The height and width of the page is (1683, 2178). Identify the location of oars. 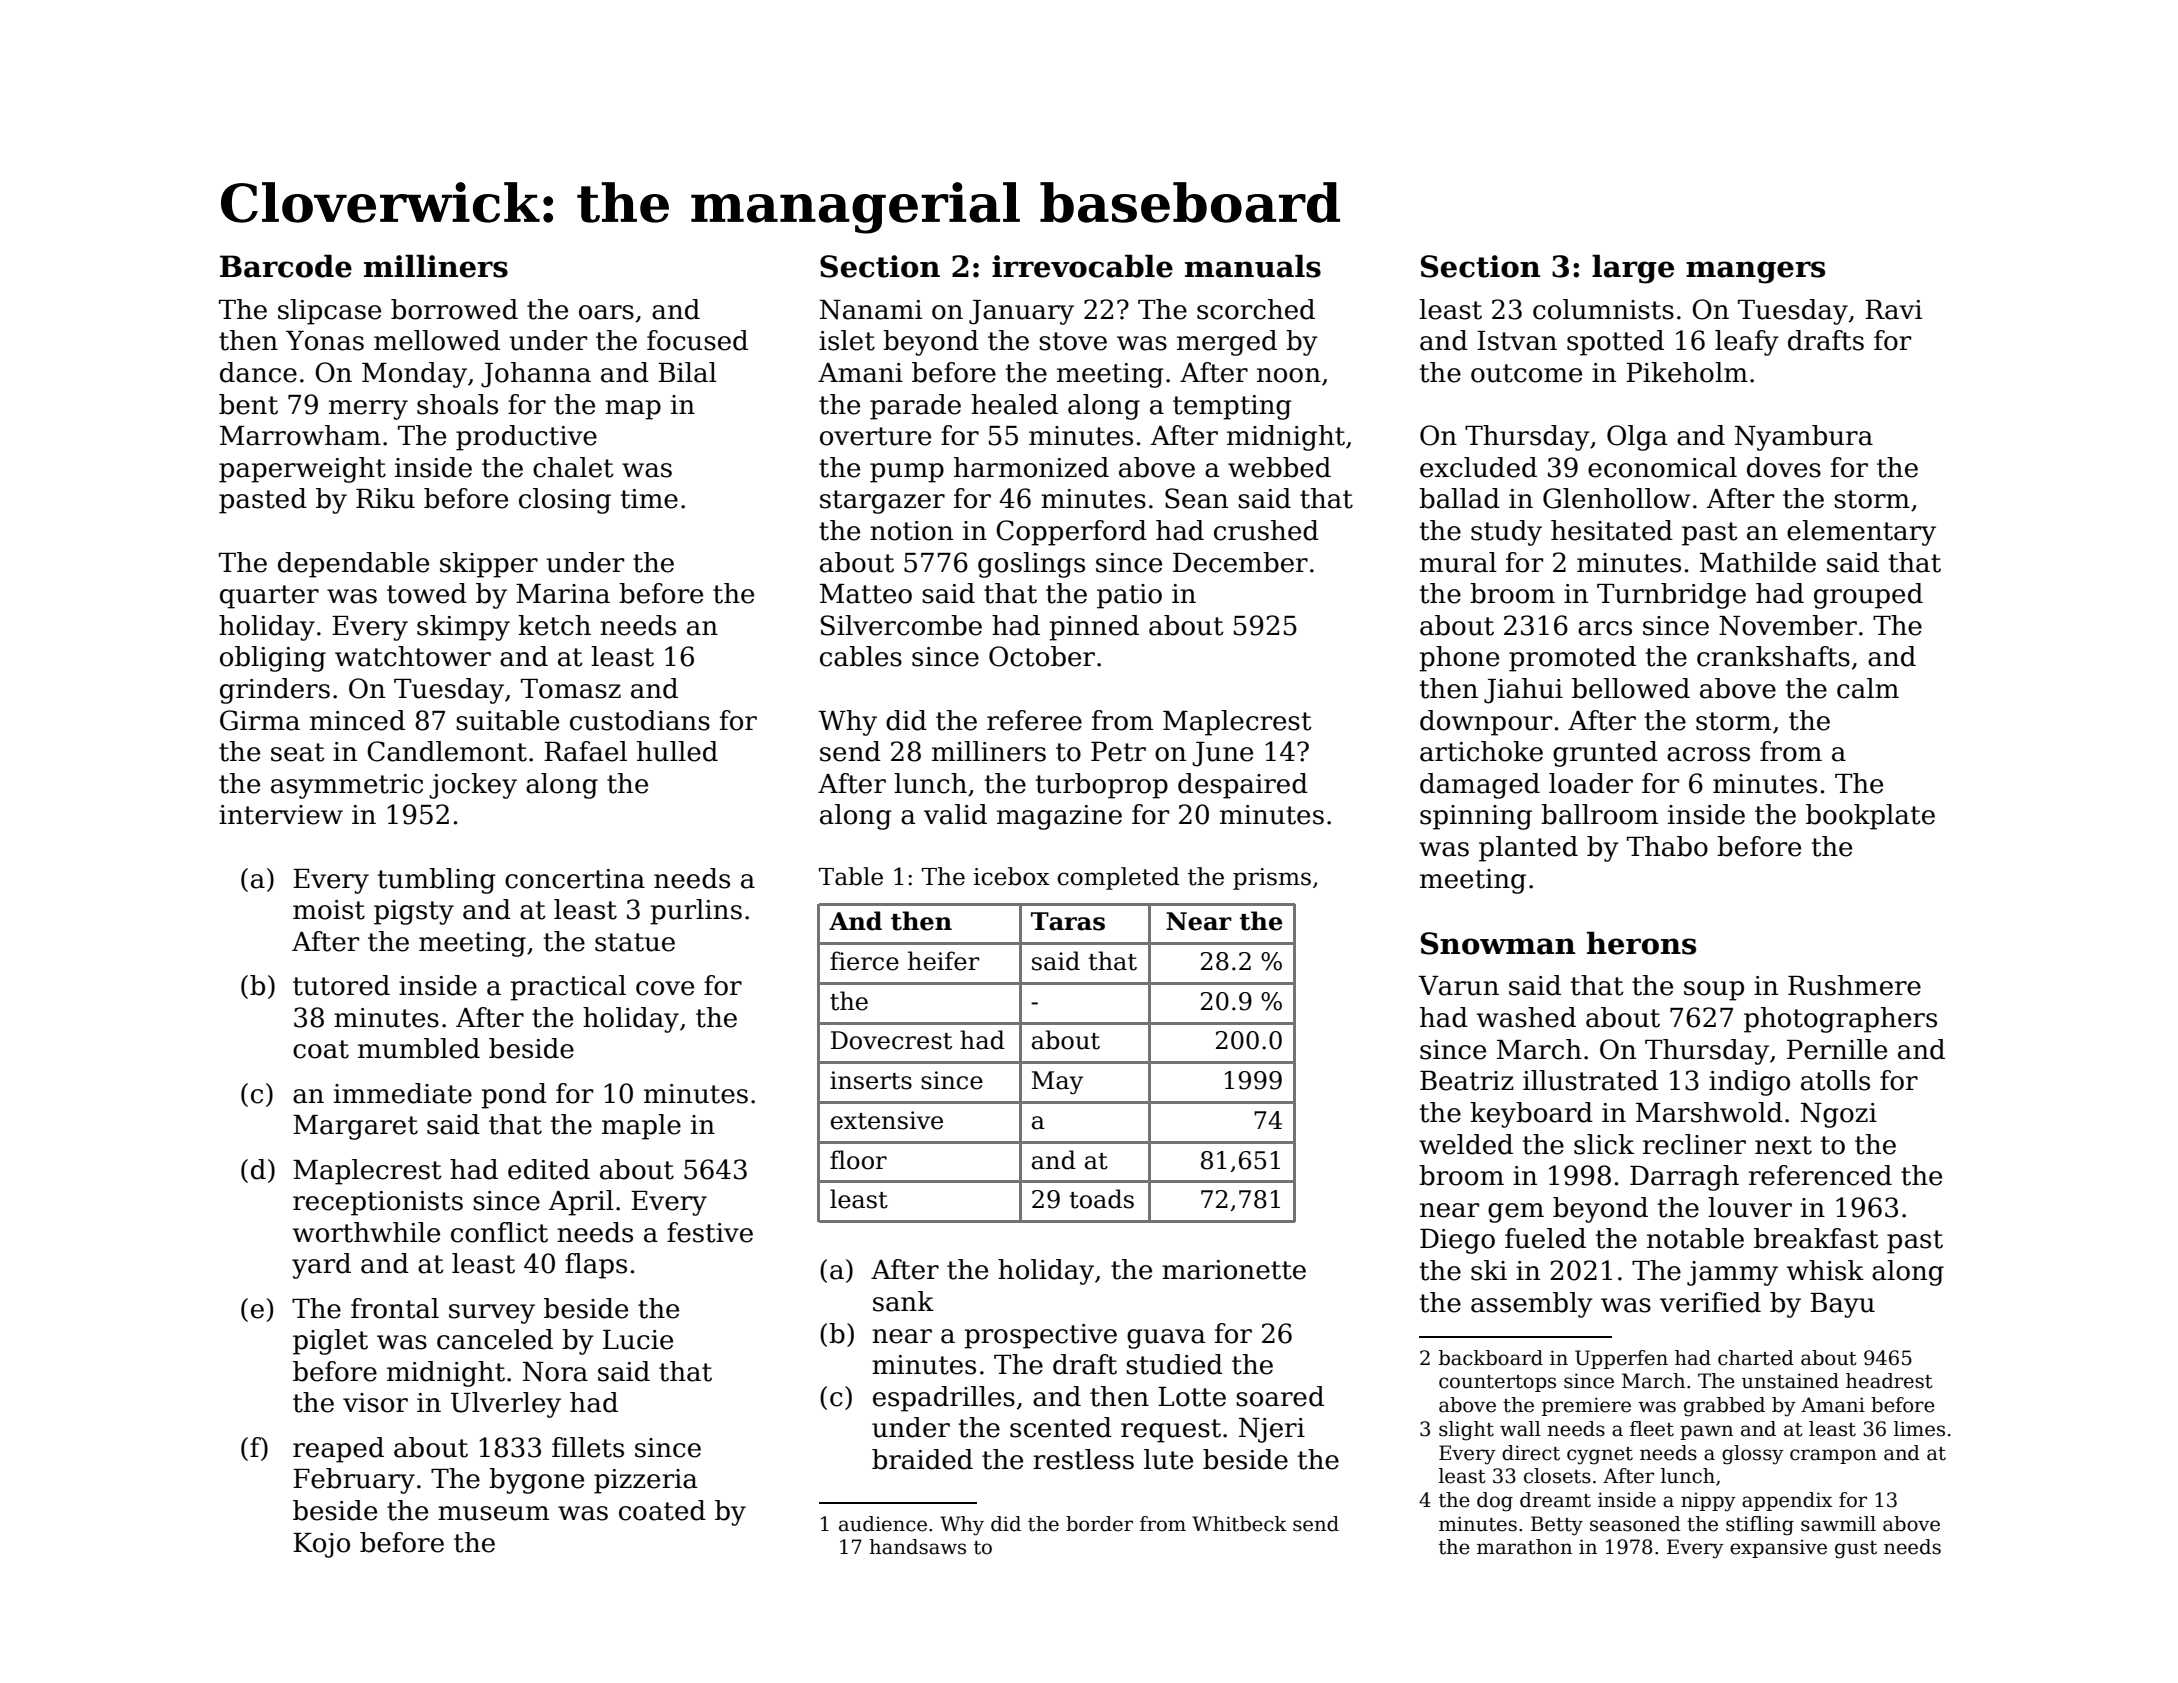
(606, 312).
